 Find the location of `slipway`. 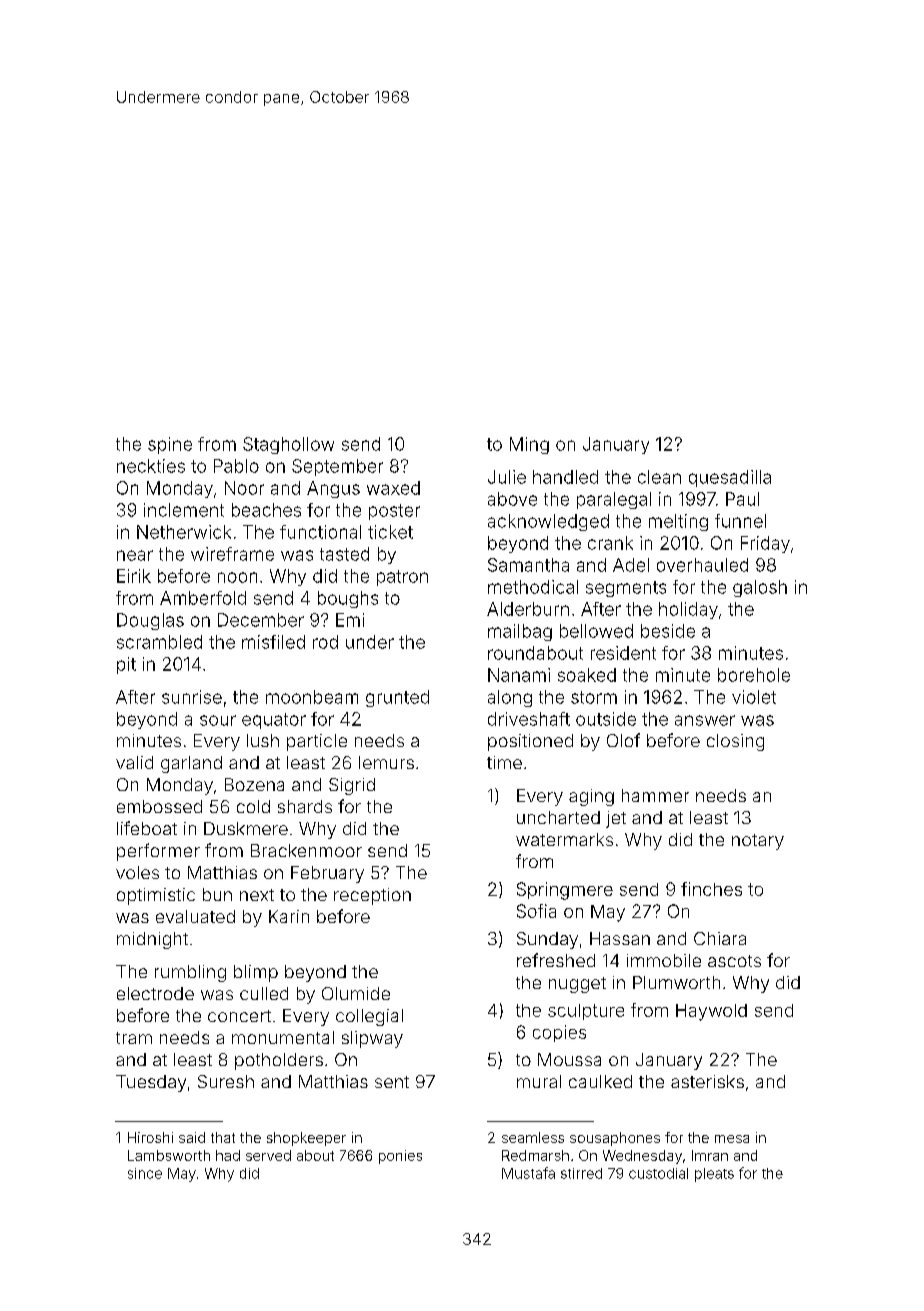

slipway is located at coordinates (372, 1039).
